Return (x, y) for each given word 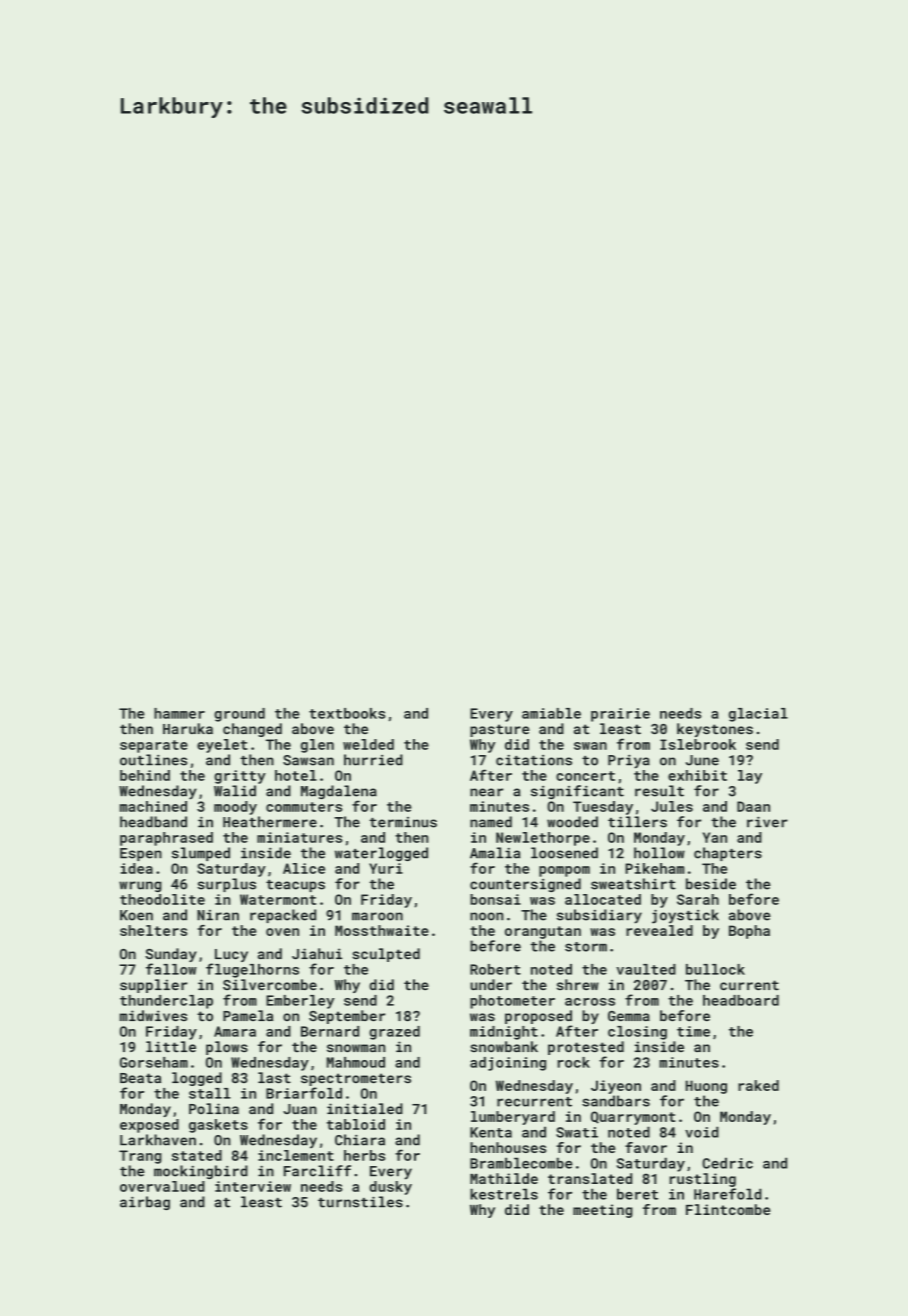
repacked (283, 916)
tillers (637, 822)
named (491, 822)
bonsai (495, 899)
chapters (728, 854)
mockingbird (201, 1172)
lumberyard (513, 1118)
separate (154, 746)
